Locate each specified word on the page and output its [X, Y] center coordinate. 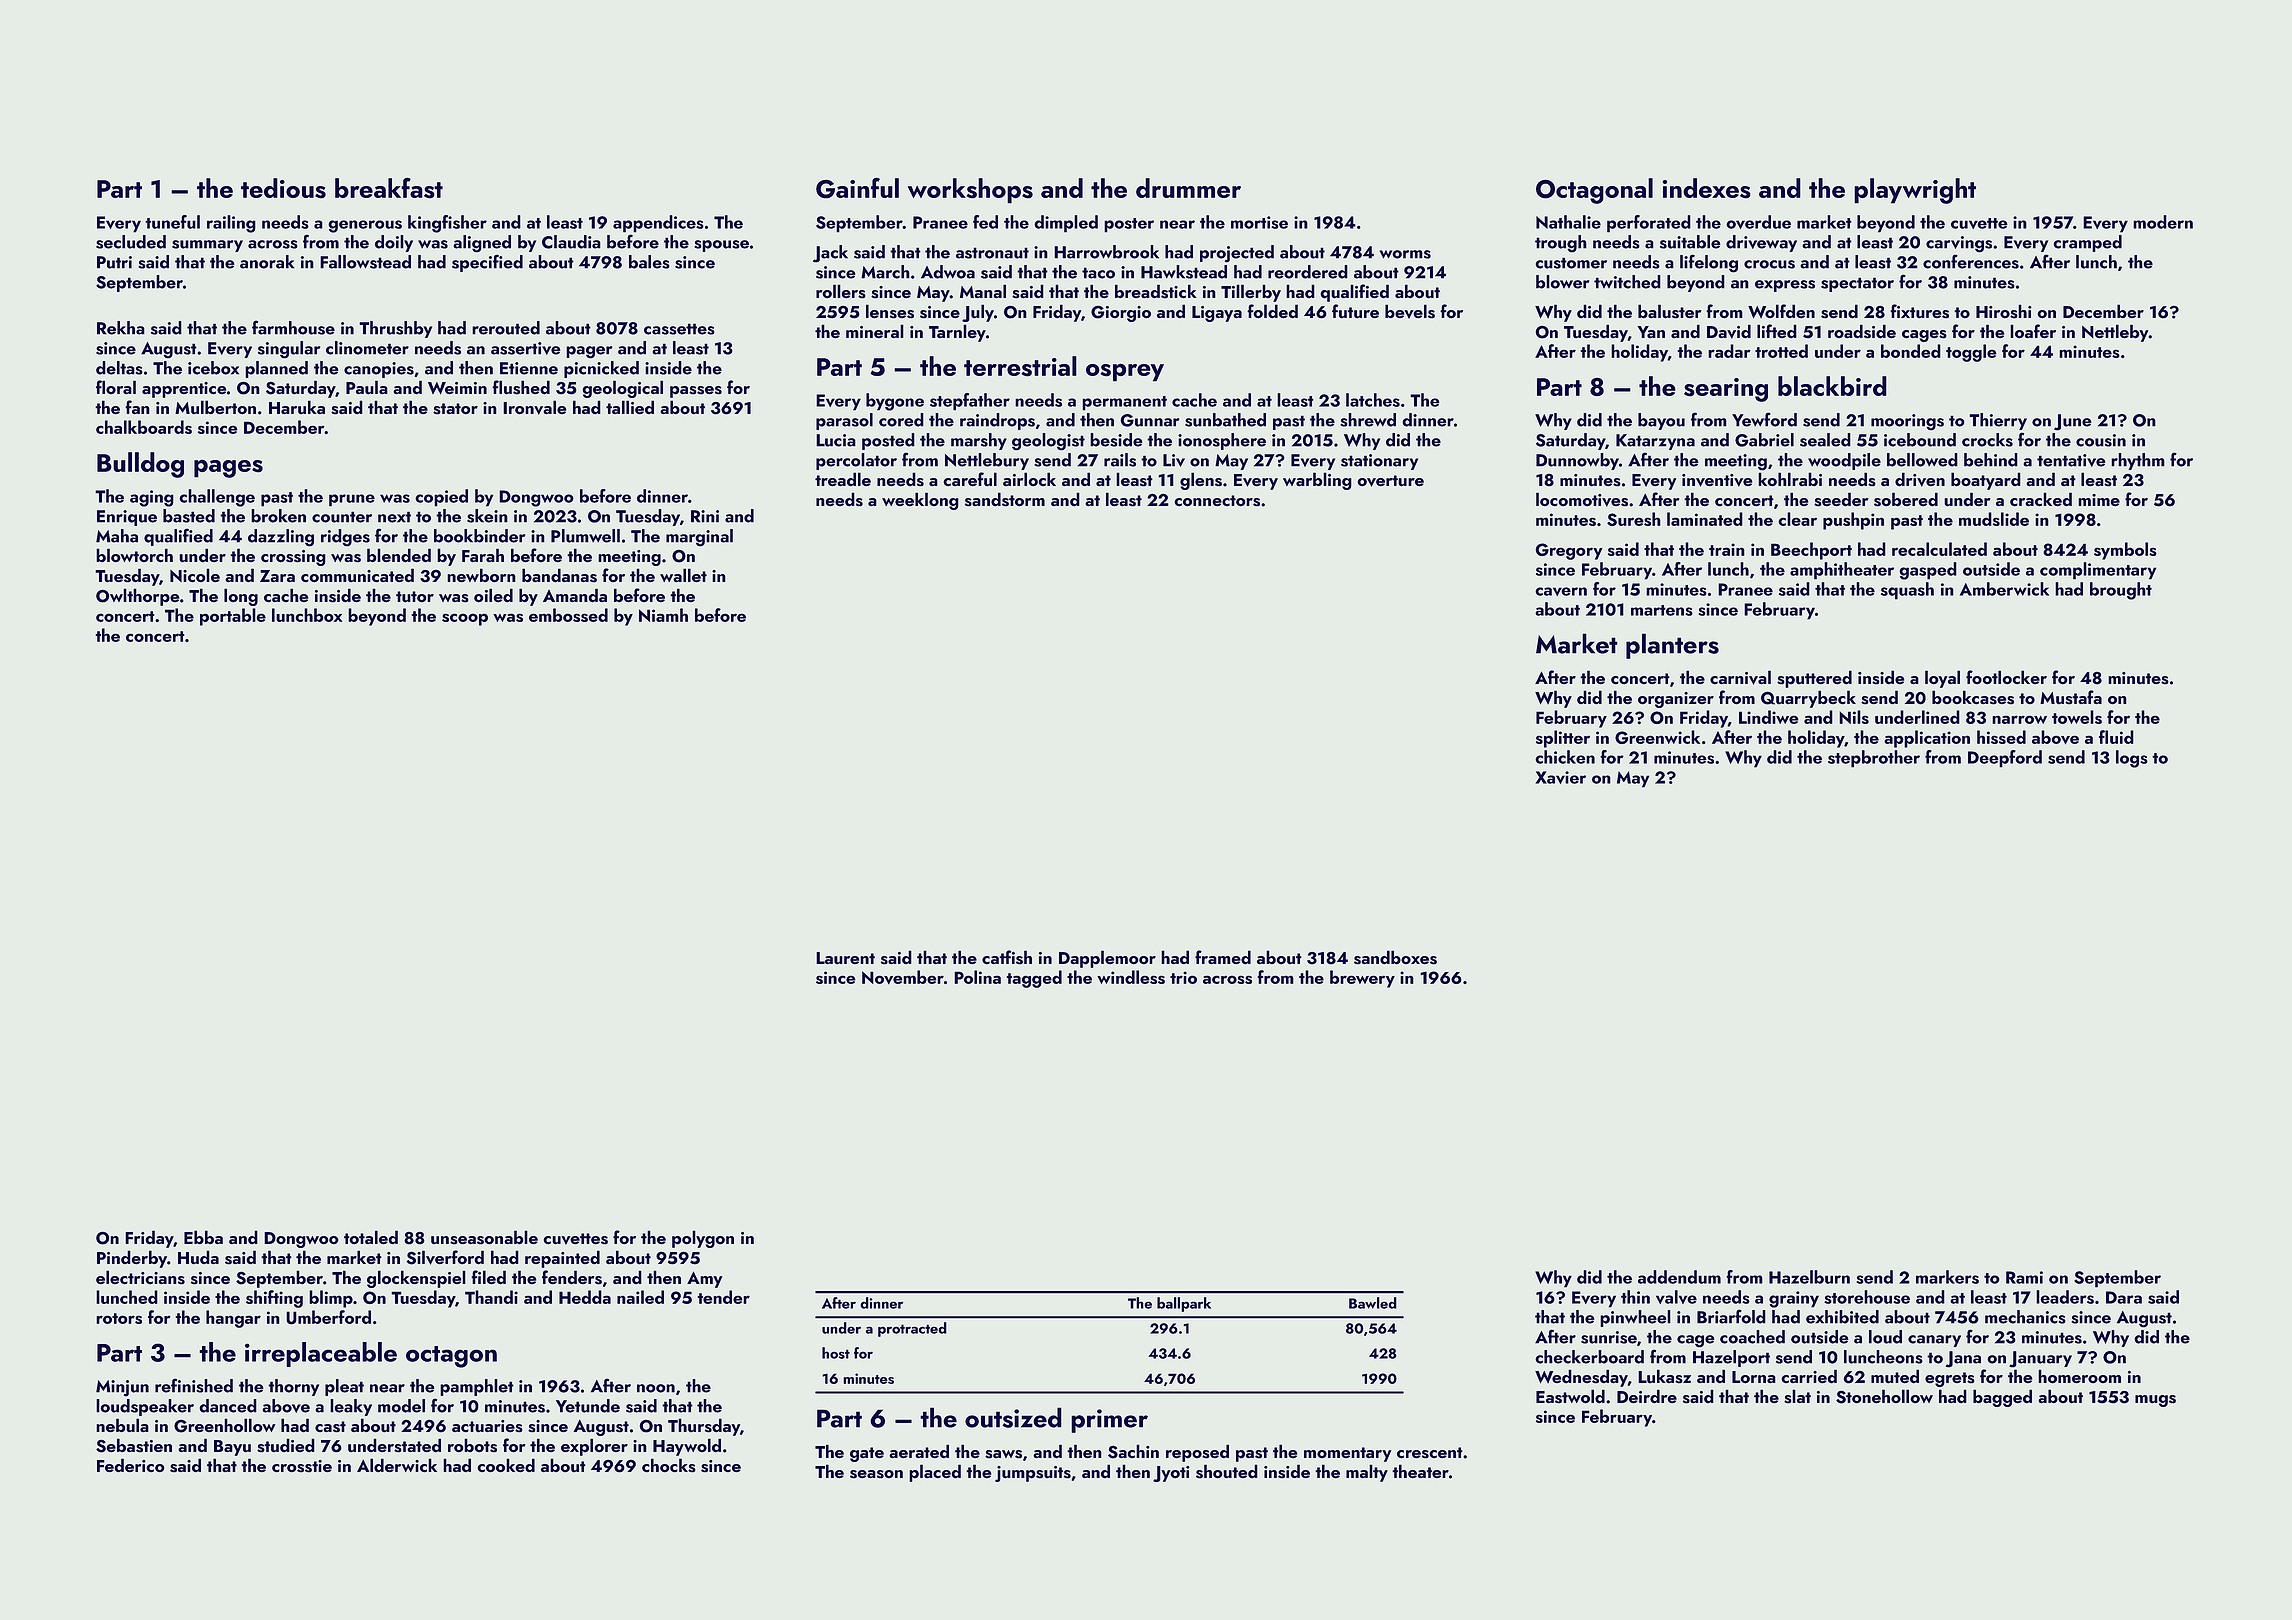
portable [233, 617]
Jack [830, 254]
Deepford [2005, 759]
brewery [1362, 979]
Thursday [704, 1427]
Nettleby [2115, 333]
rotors [119, 1318]
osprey [1125, 372]
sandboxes [1395, 957]
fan [137, 407]
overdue [1758, 222]
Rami [2024, 1277]
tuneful [172, 222]
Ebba [203, 1237]
